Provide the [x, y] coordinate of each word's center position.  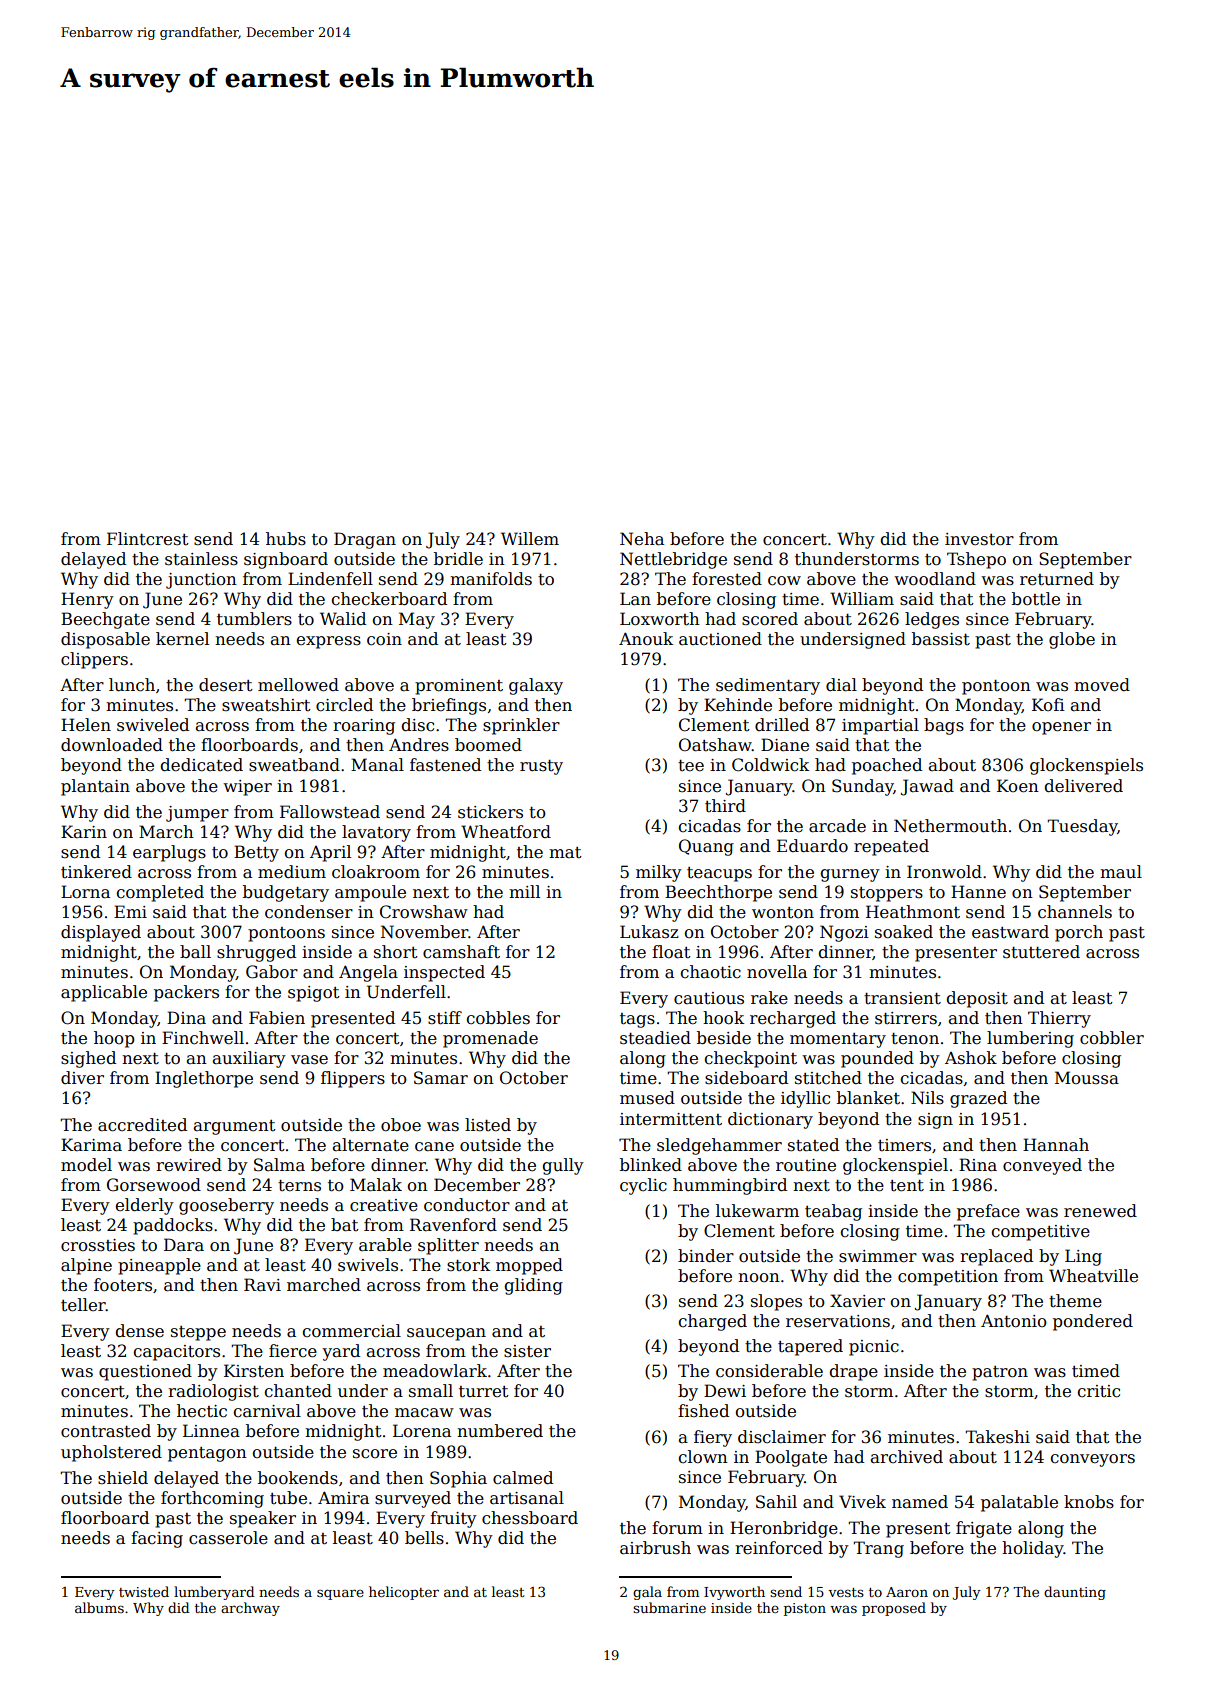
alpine [86, 1266]
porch [1079, 933]
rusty [541, 767]
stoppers [887, 894]
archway [250, 1609]
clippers [94, 660]
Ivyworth [734, 1593]
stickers [490, 812]
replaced [996, 1257]
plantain [95, 787]
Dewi [725, 1391]
